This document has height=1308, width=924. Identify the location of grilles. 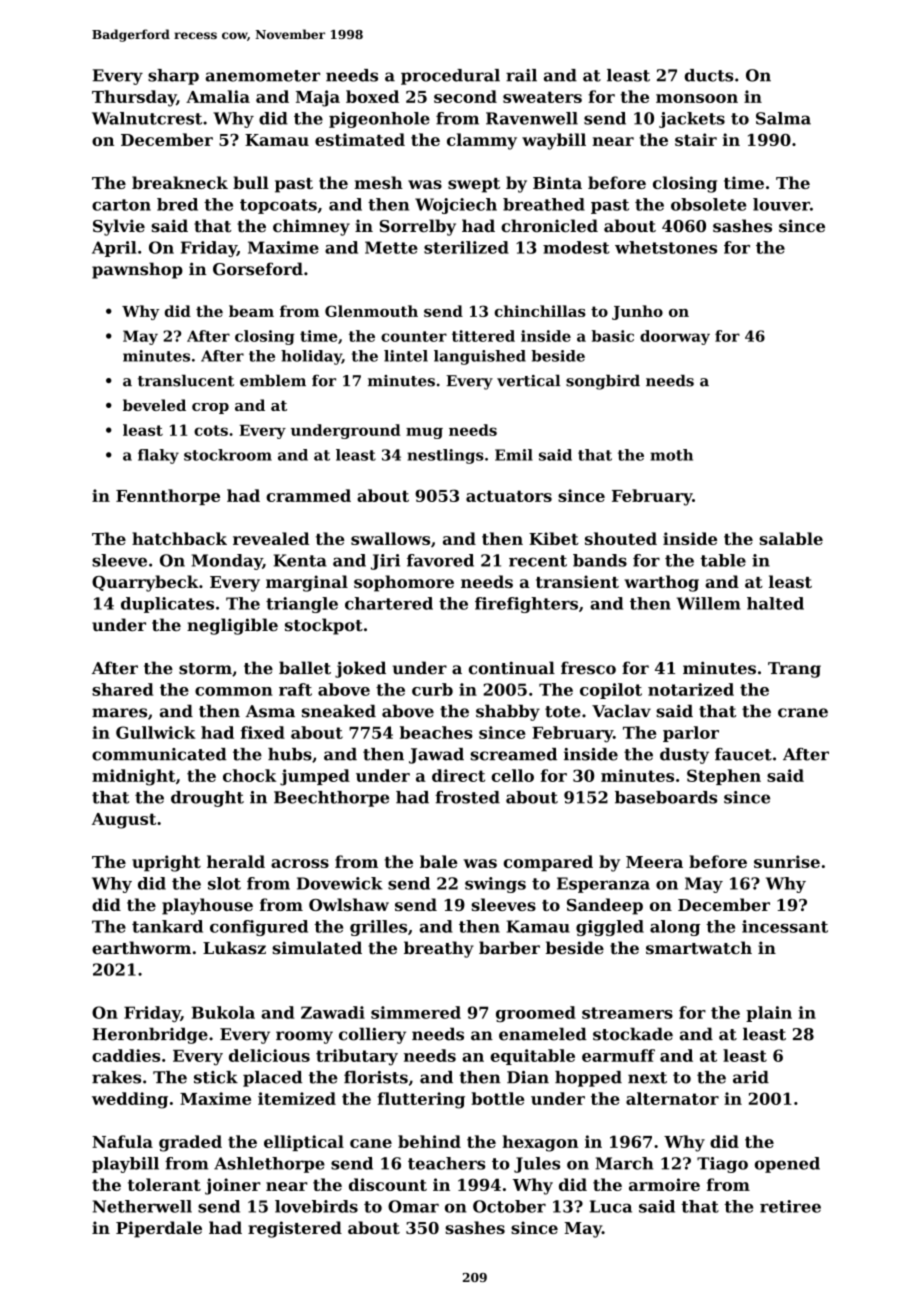
(378, 928).
